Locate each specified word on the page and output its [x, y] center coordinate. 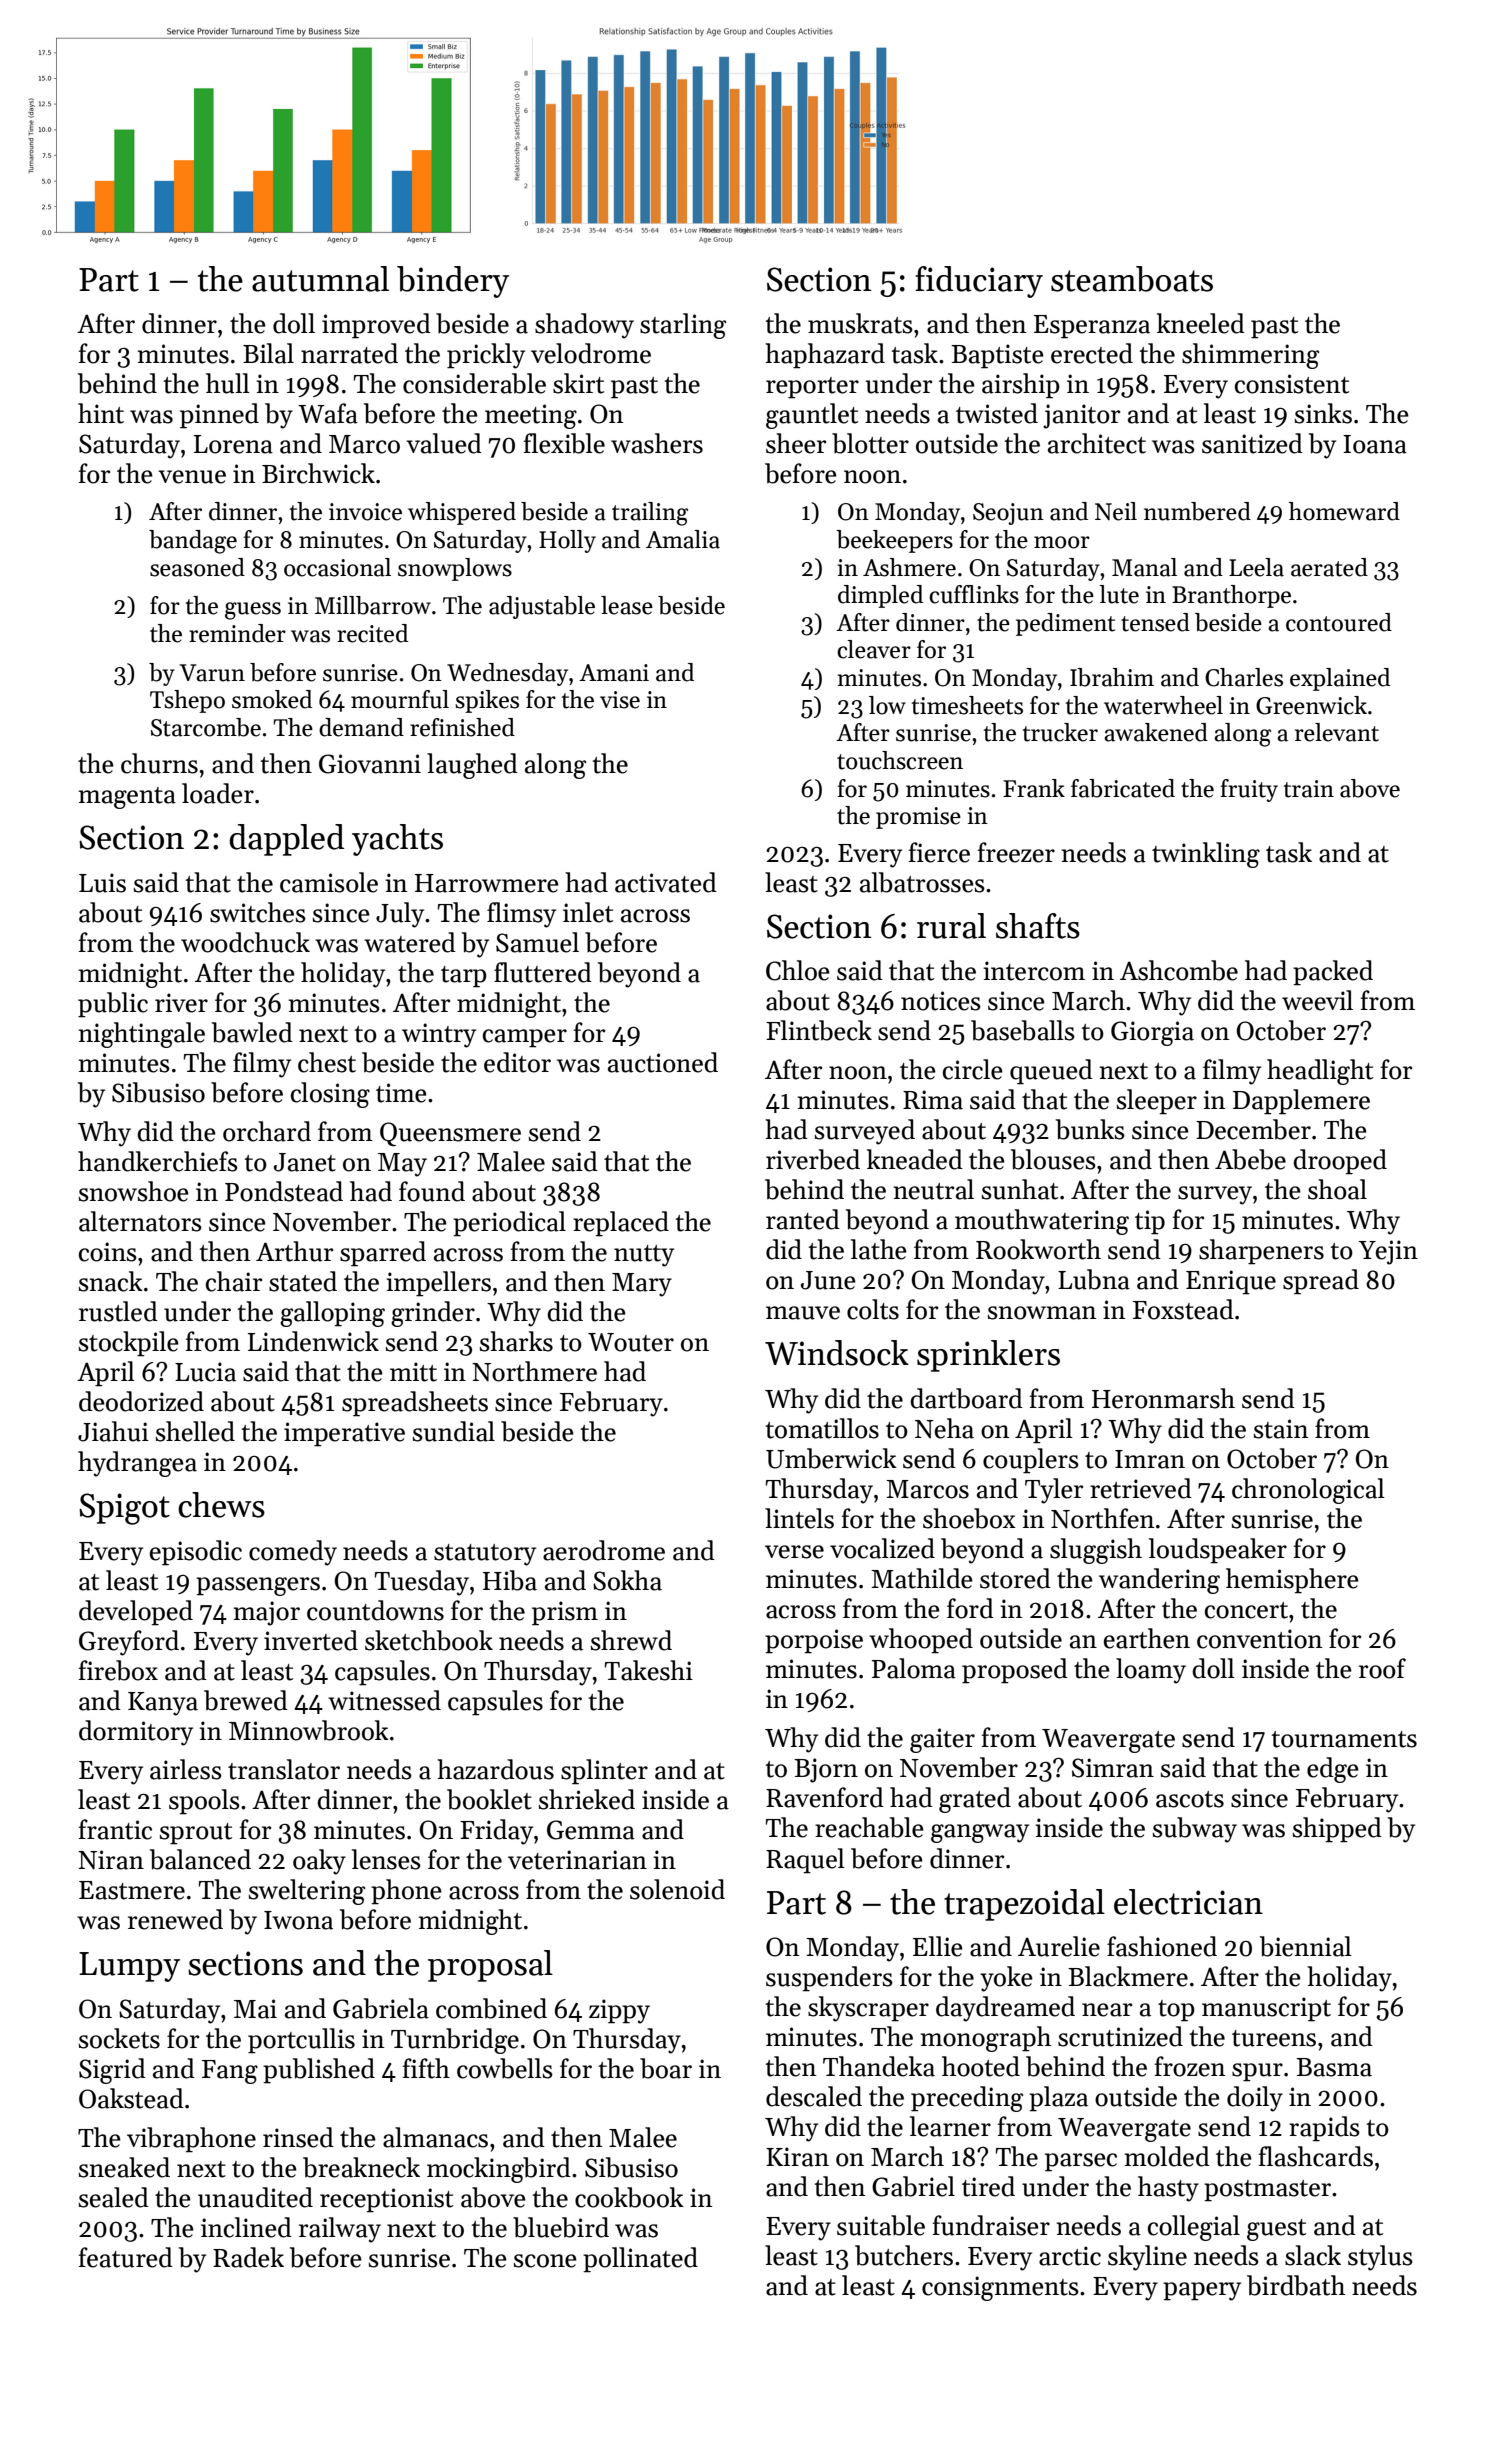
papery [1202, 2291]
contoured [1339, 622]
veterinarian [577, 1860]
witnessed [384, 1700]
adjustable [542, 607]
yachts [397, 840]
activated [666, 882]
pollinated [640, 2260]
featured [126, 2257]
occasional [337, 567]
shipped [1337, 1830]
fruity [1249, 790]
